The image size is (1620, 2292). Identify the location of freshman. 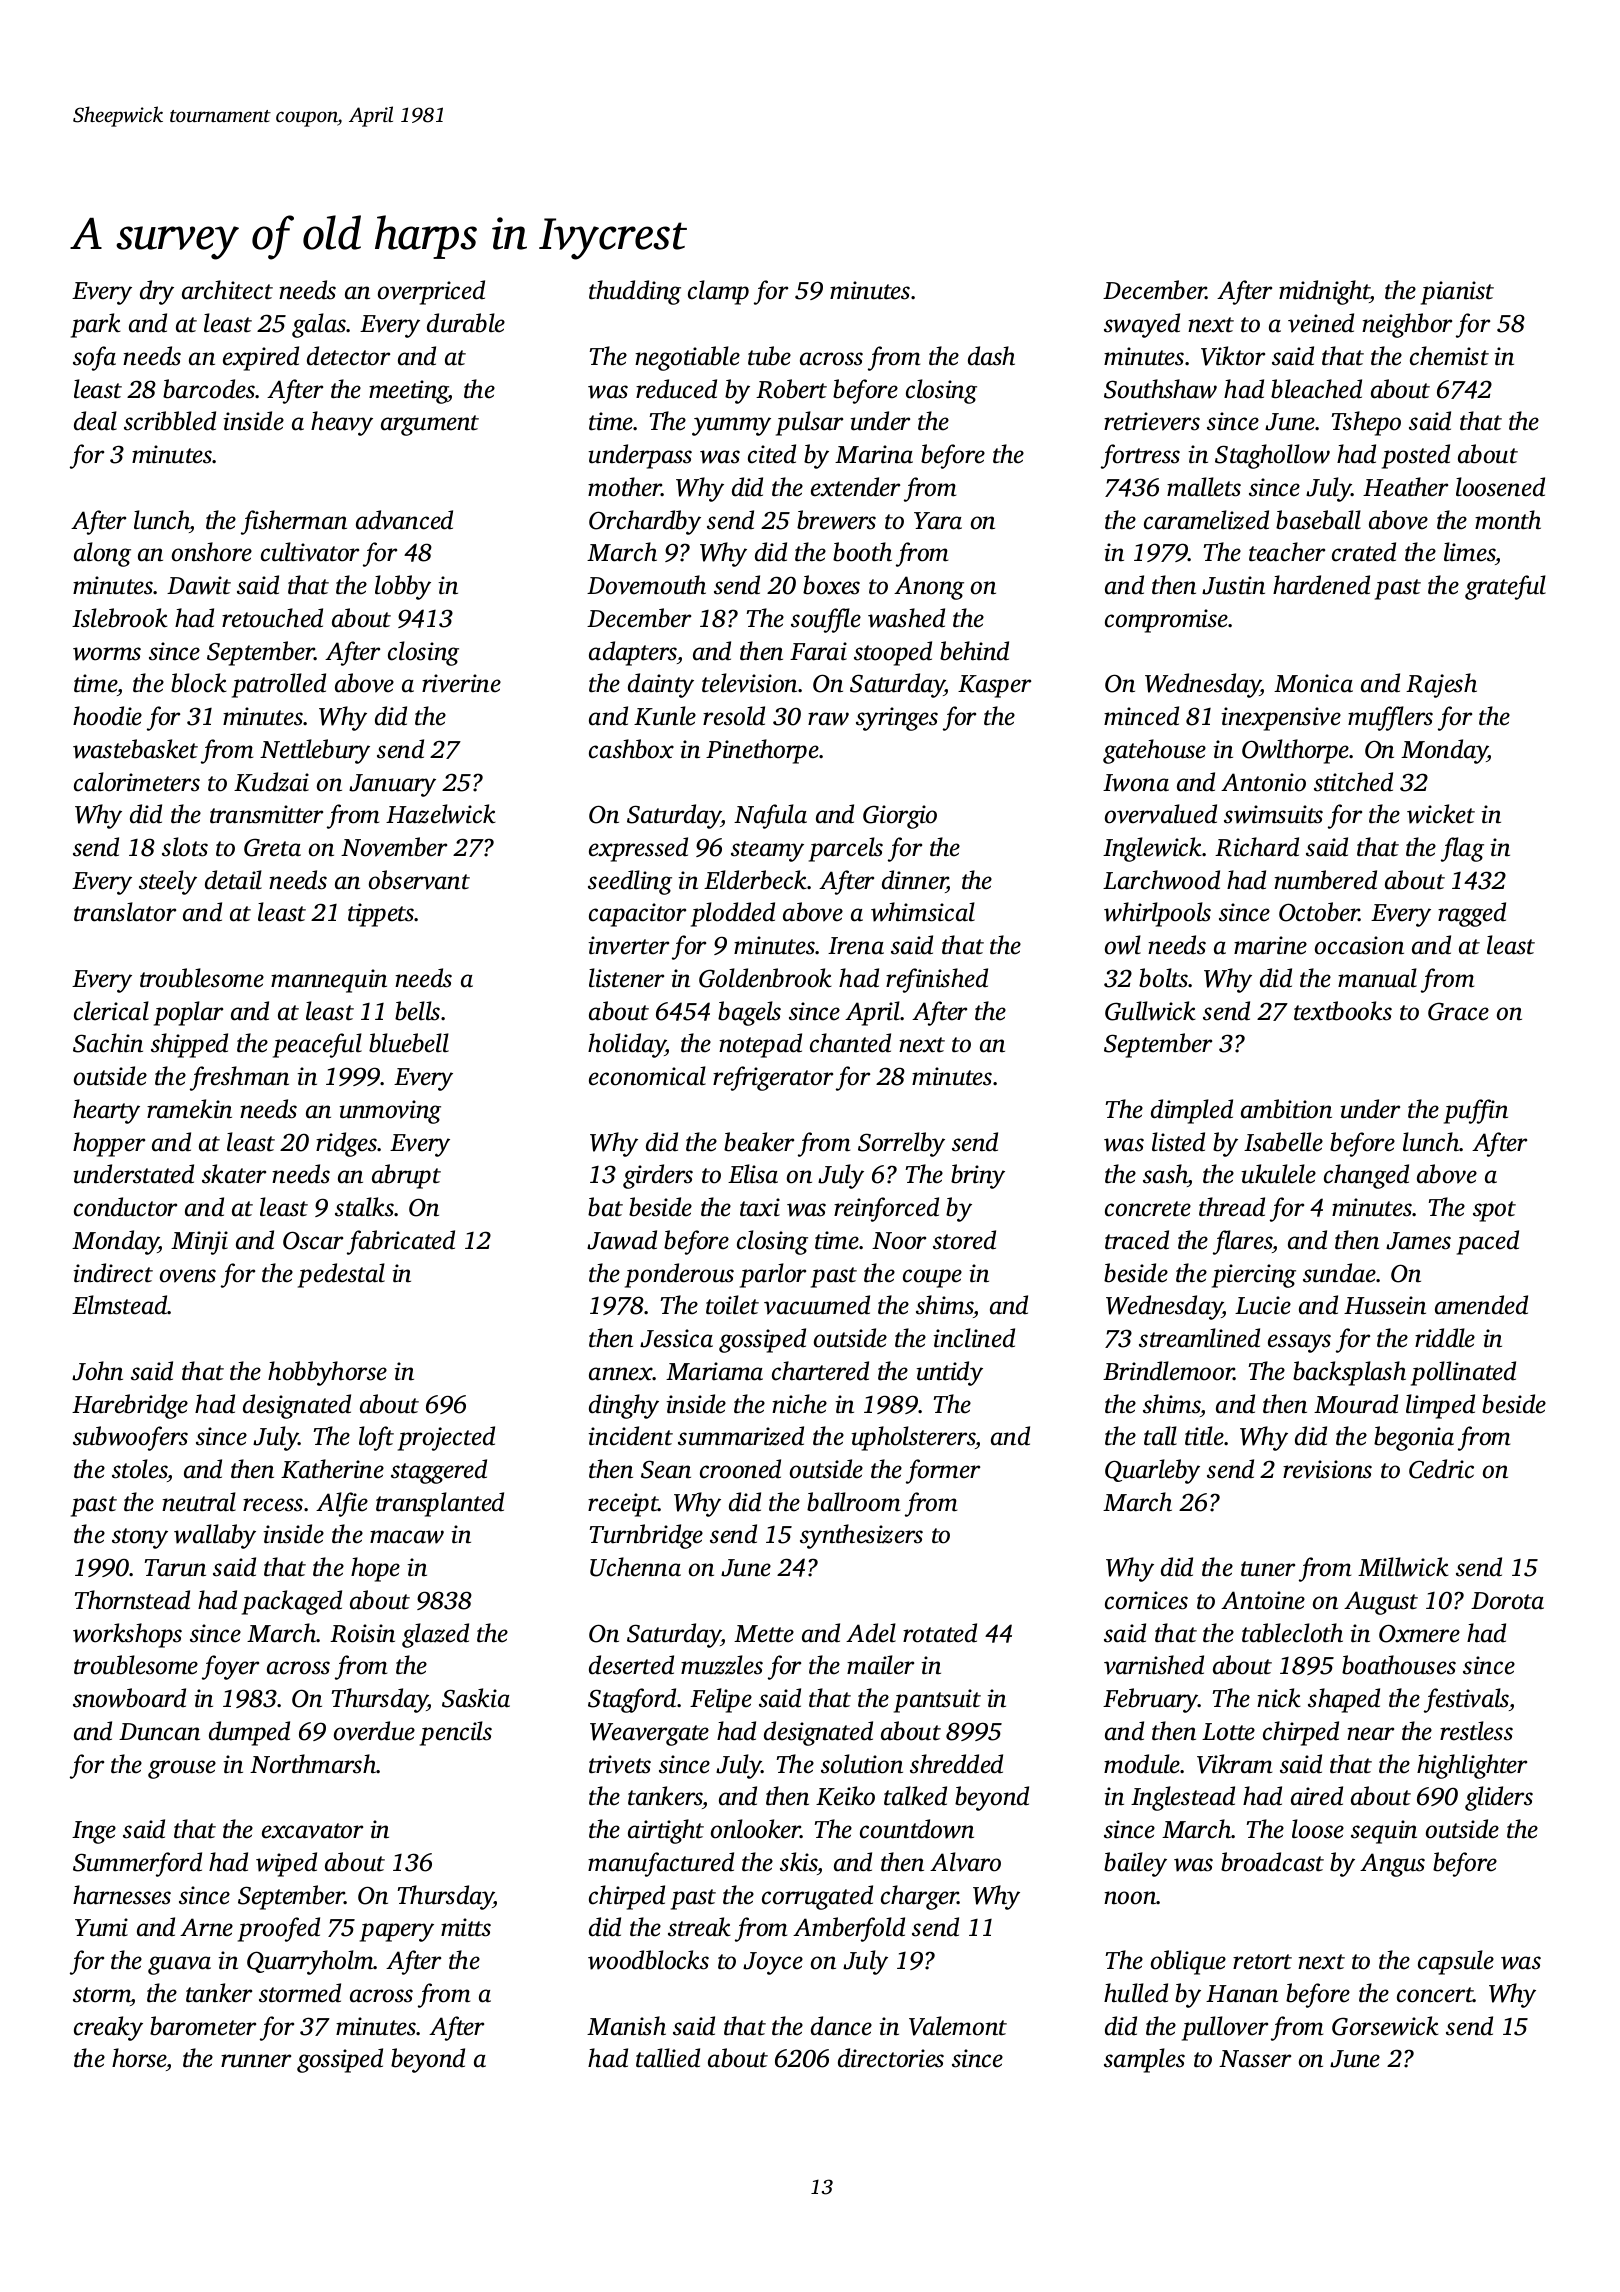
(239, 1078).
